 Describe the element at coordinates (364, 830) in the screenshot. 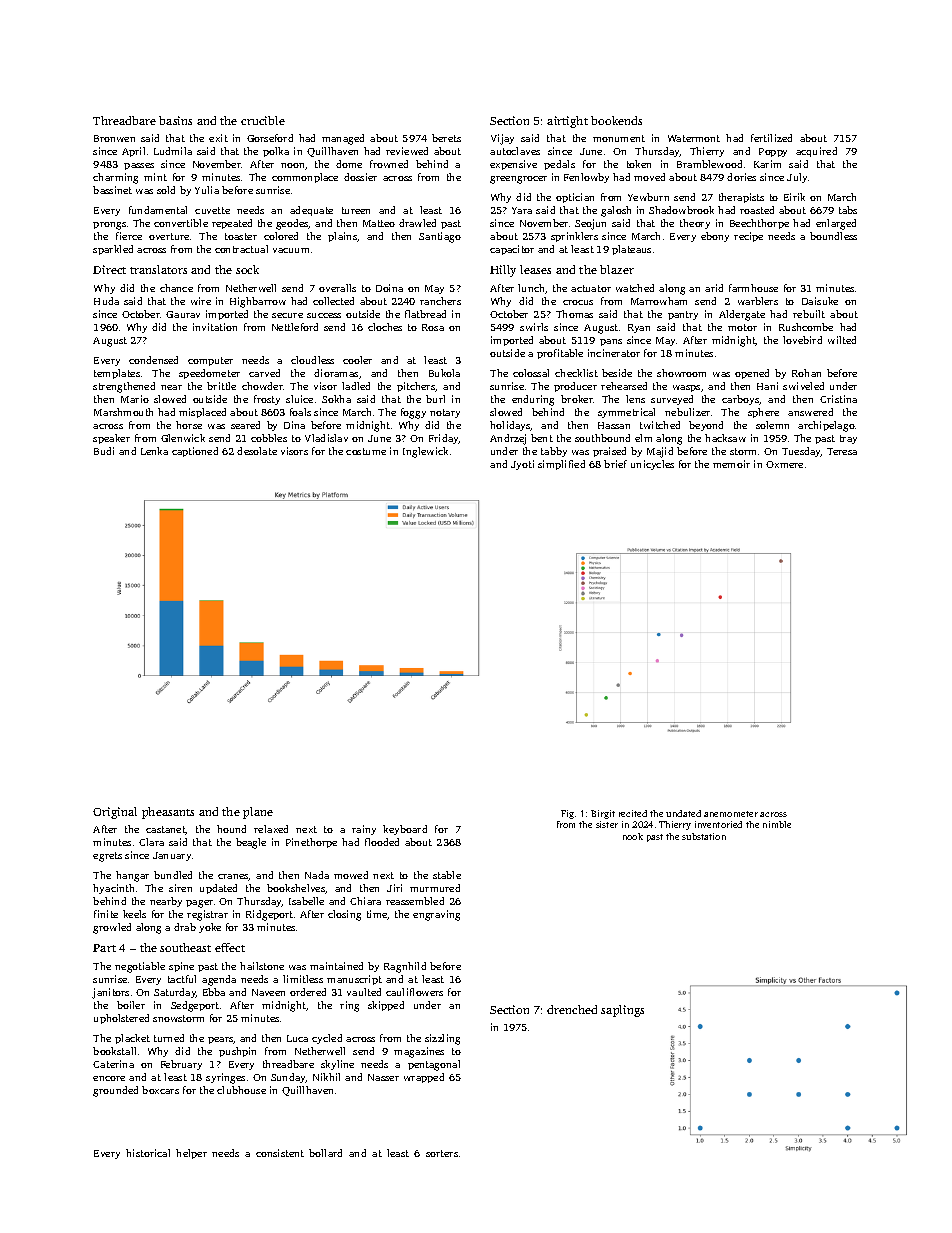

I see `rainy` at that location.
